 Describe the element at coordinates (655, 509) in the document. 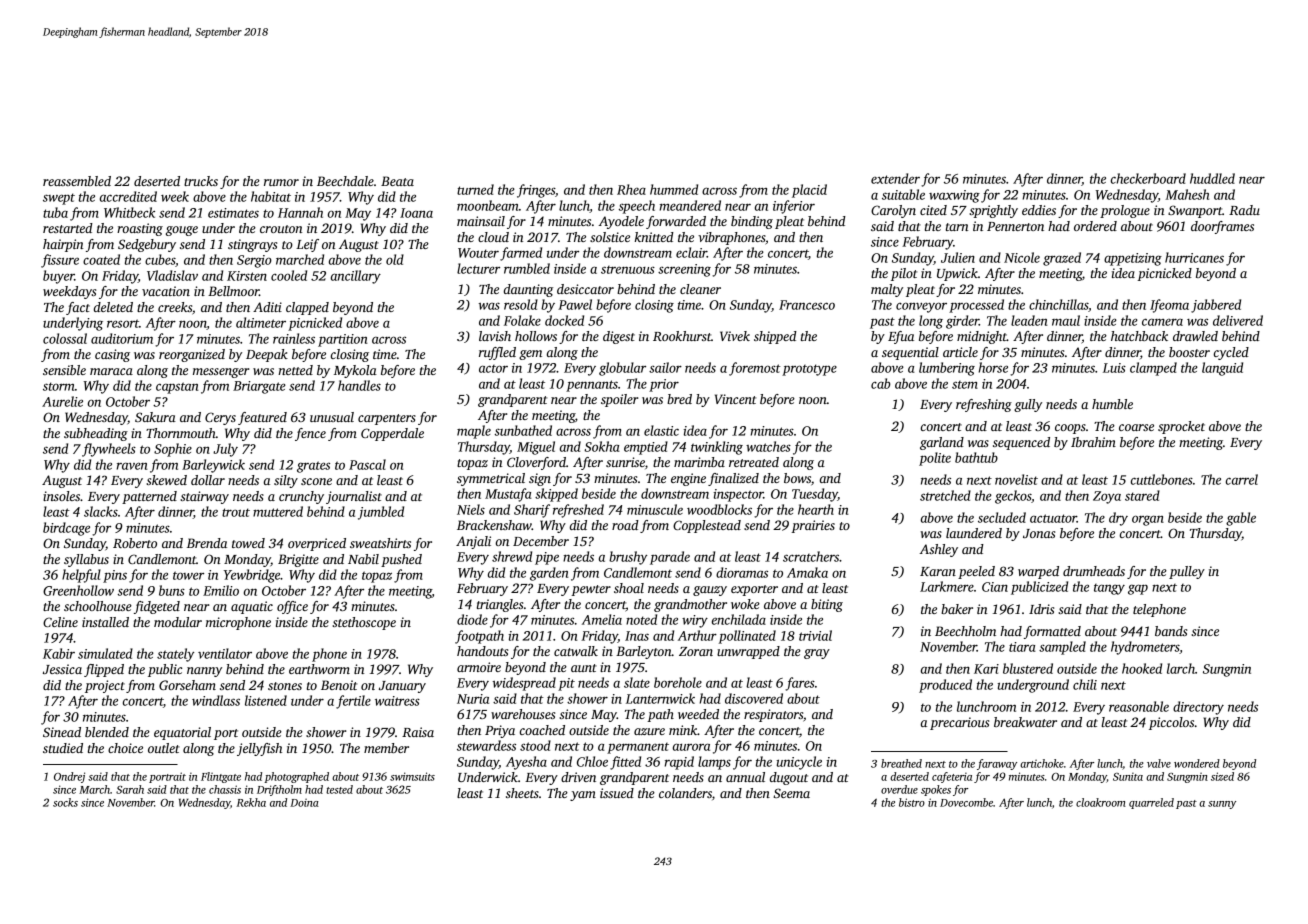

I see `minuscule` at that location.
